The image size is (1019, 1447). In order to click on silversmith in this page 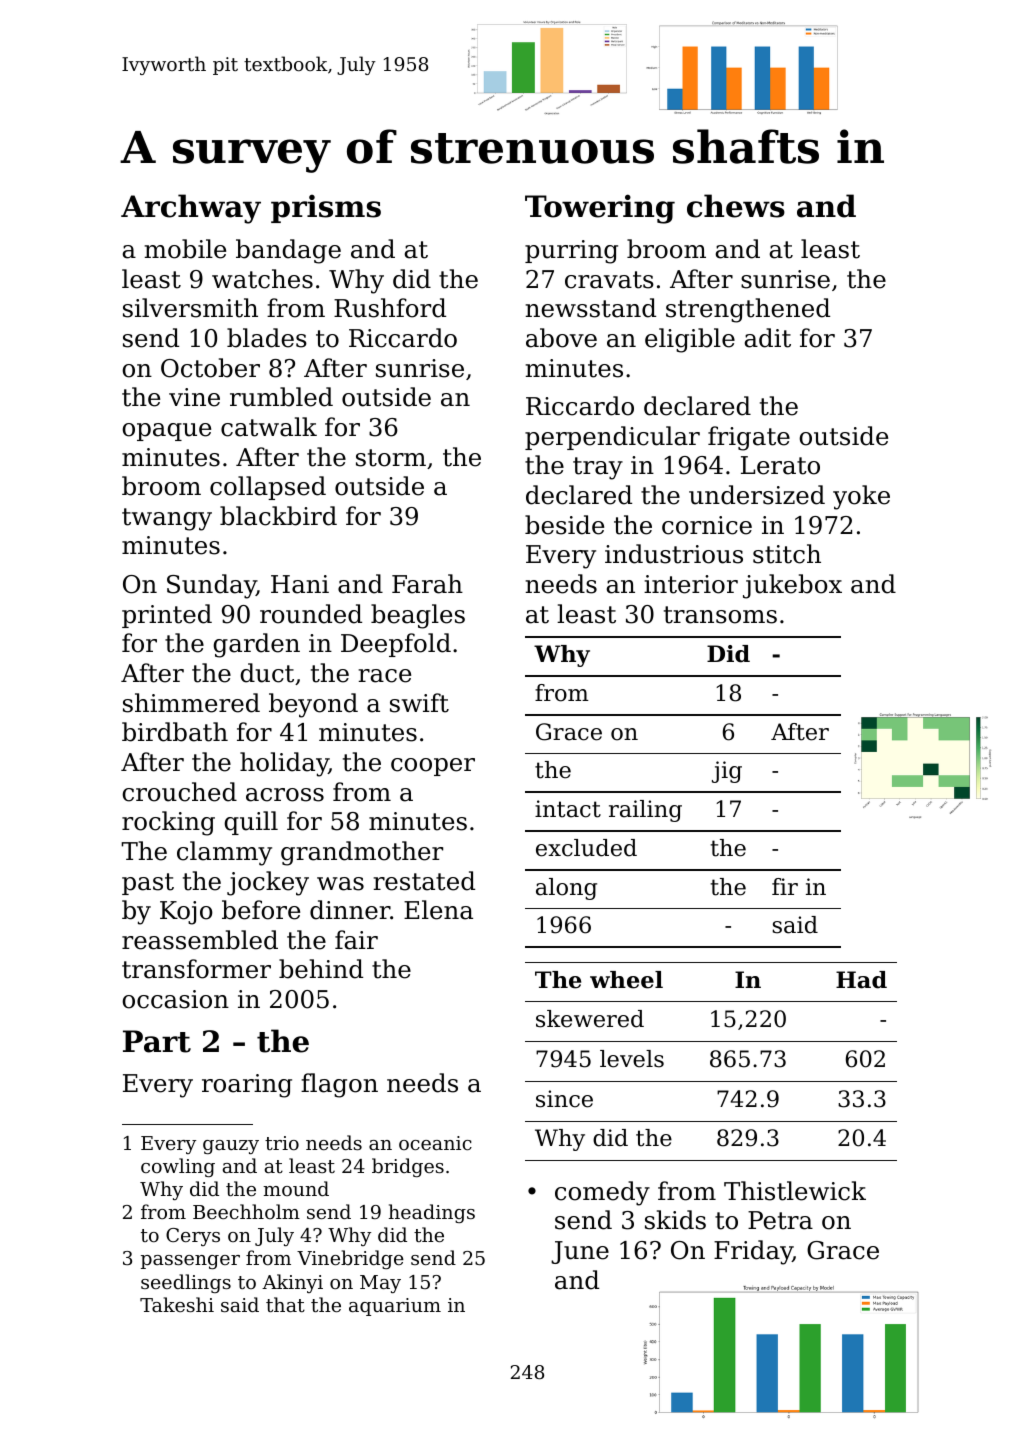, I will do `click(190, 308)`.
